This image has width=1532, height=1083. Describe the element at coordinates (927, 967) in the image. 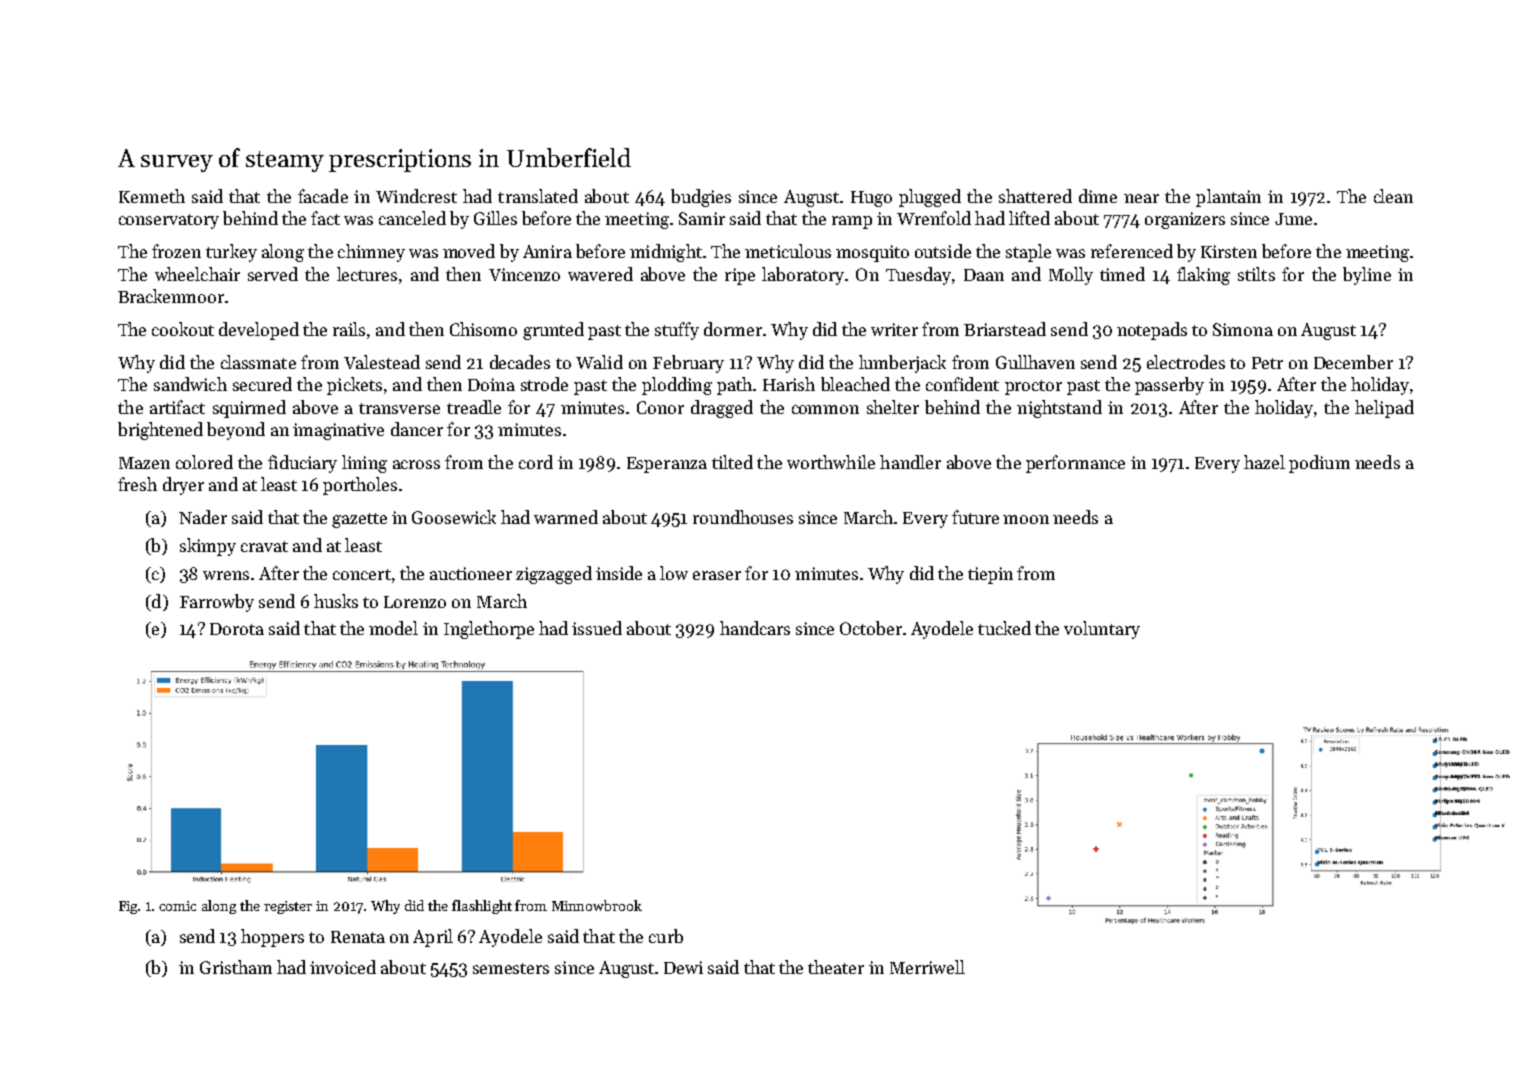

I see `Merriwell` at that location.
